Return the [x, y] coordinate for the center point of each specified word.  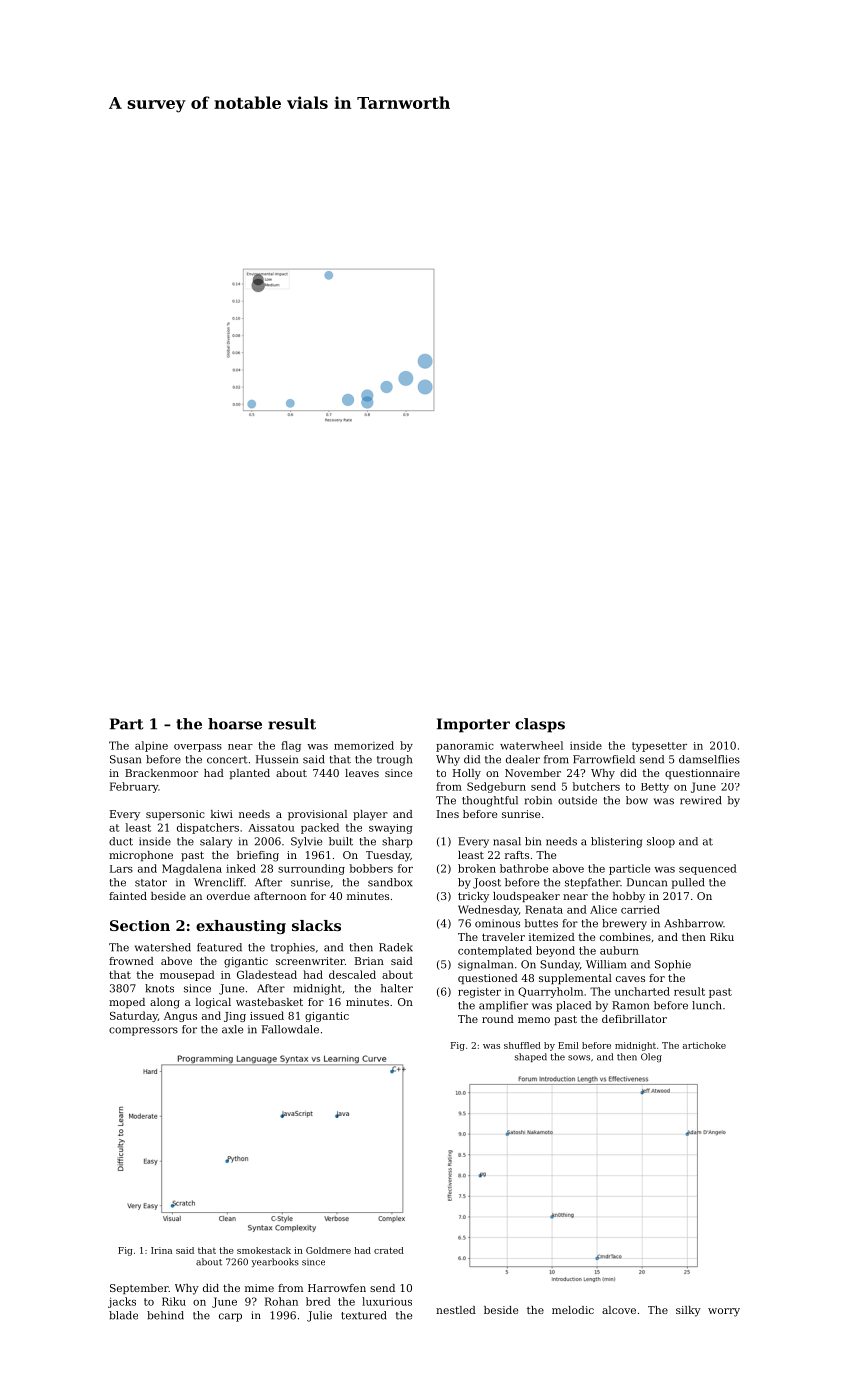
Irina [161, 1250]
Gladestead [267, 974]
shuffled [522, 1045]
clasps [540, 725]
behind [165, 1315]
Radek [396, 947]
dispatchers [208, 828]
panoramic [465, 747]
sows [579, 1058]
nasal [507, 841]
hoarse [235, 724]
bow [637, 800]
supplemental [575, 979]
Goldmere [328, 1250]
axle [232, 1029]
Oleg [651, 1057]
